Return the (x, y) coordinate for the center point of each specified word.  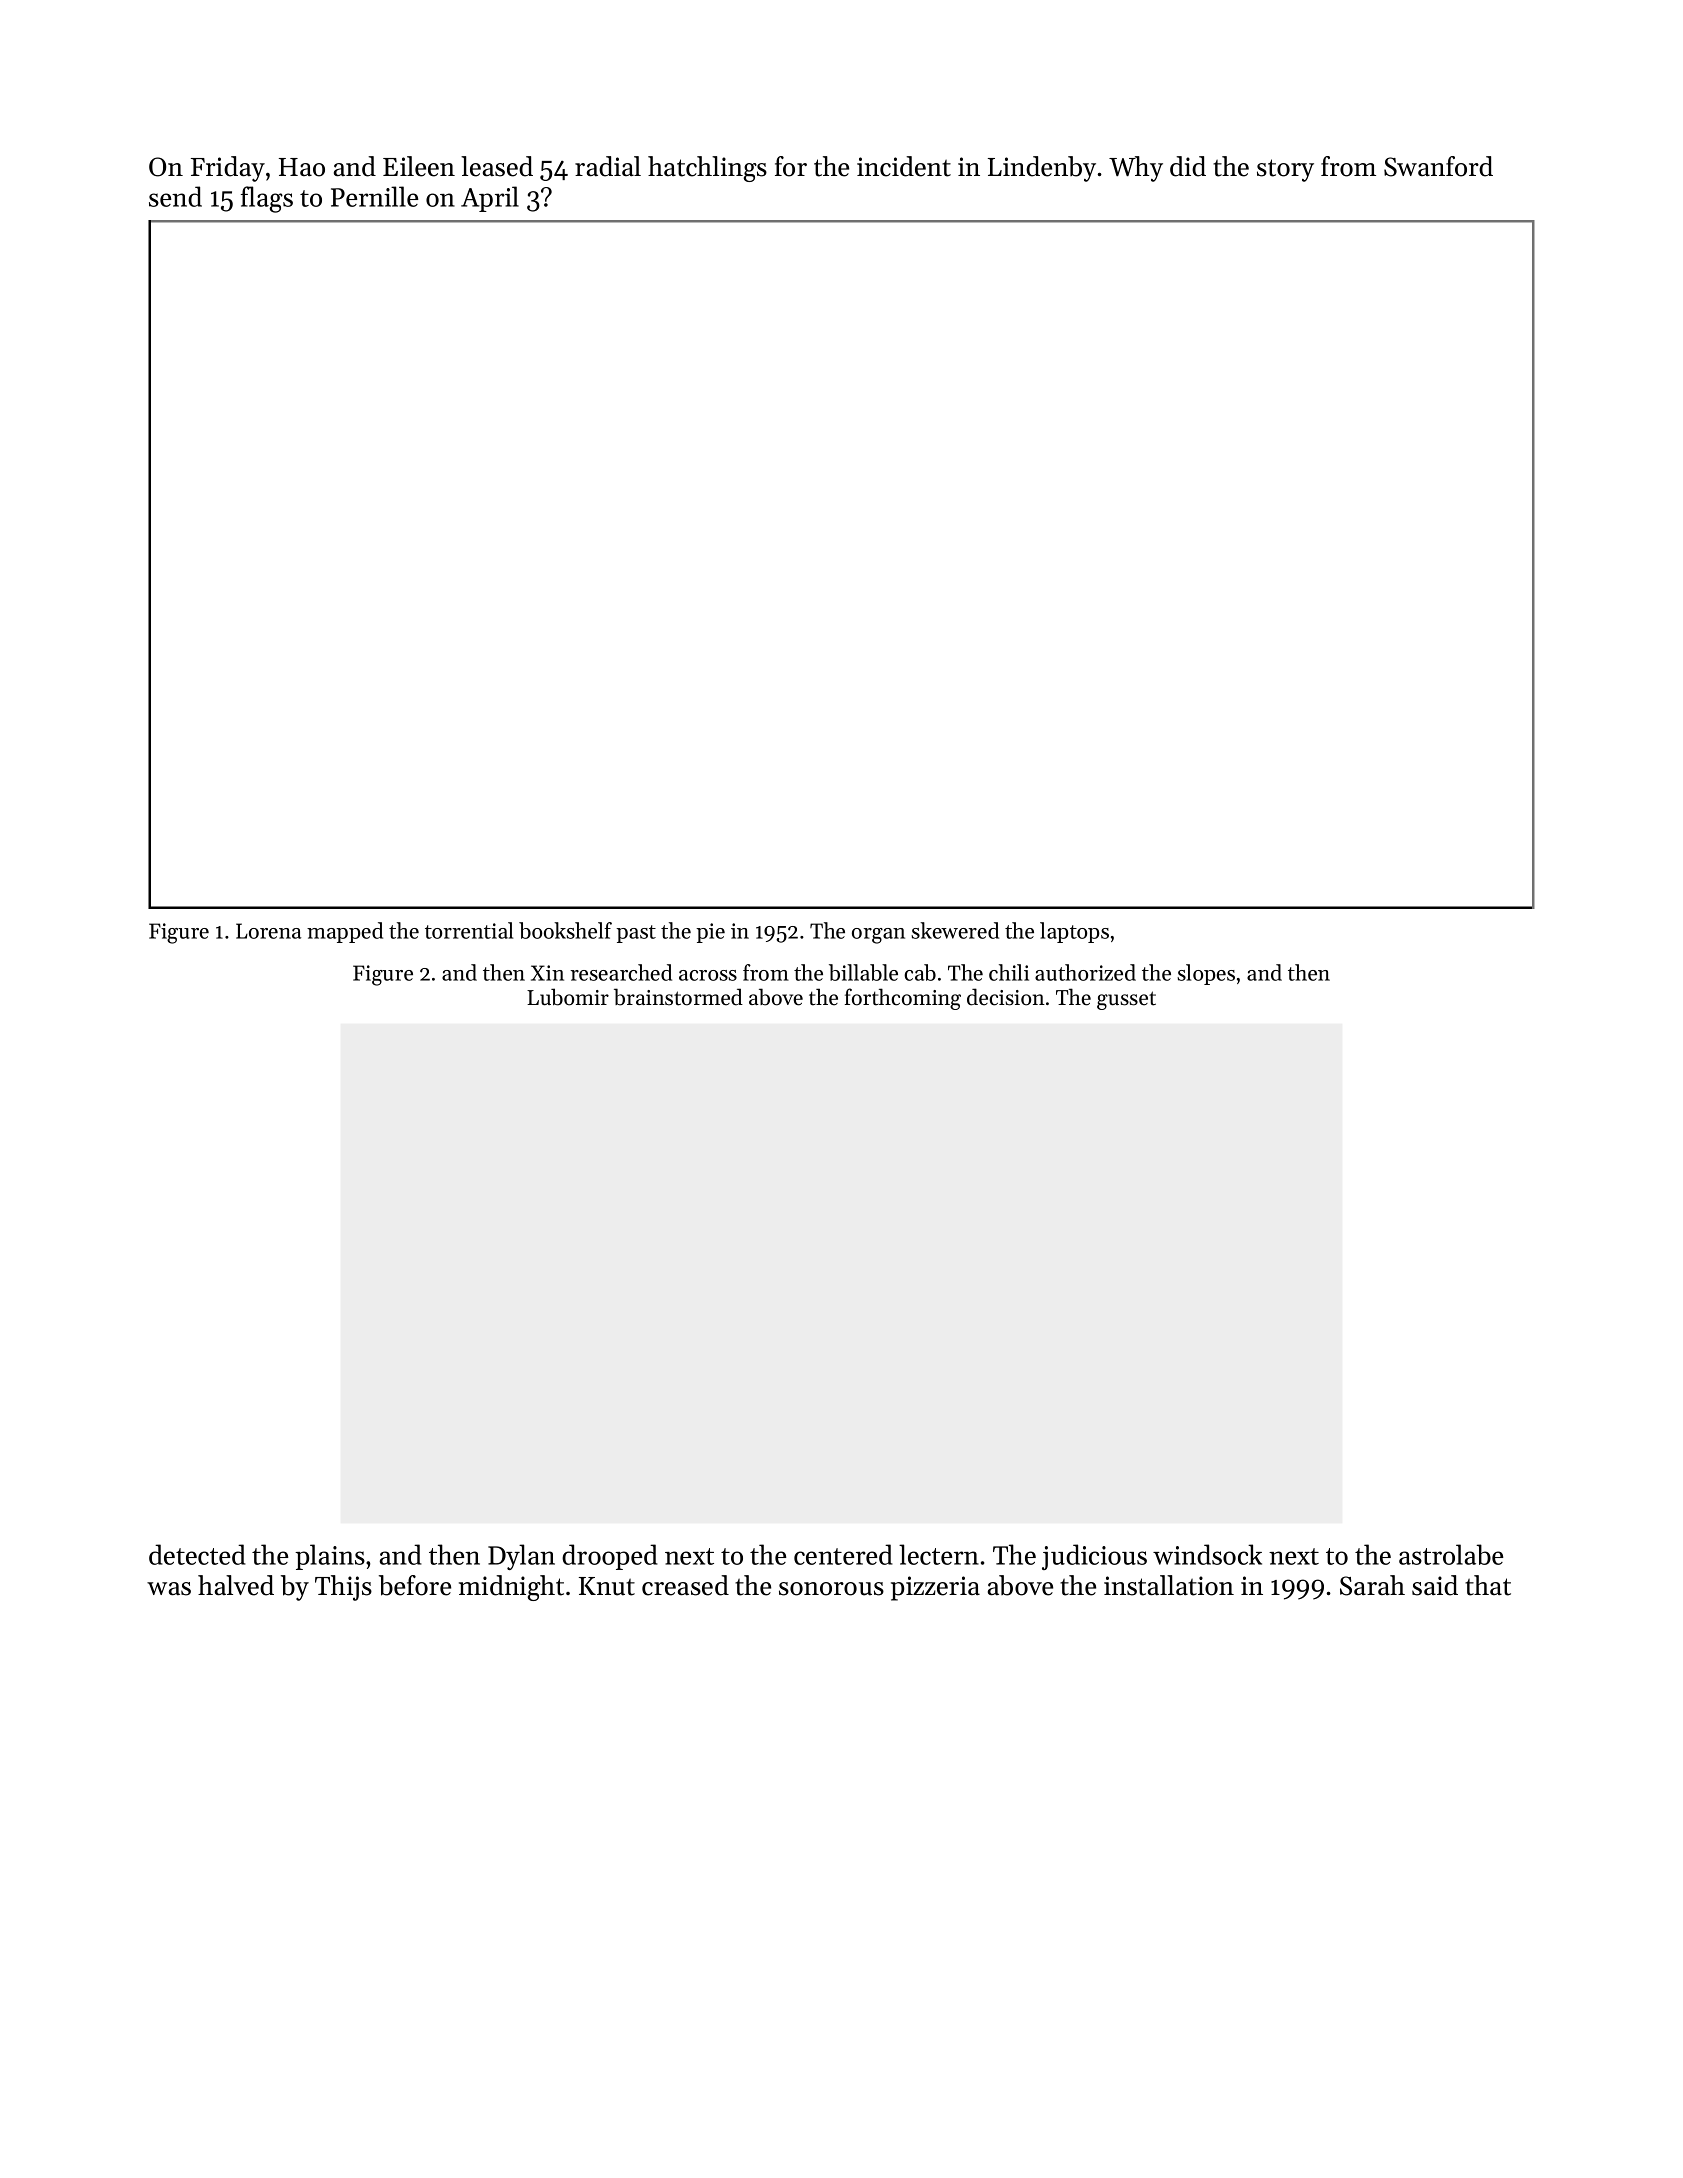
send (175, 196)
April (490, 199)
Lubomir (568, 997)
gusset (1126, 1000)
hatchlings (707, 169)
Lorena (268, 931)
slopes (1206, 974)
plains (330, 1557)
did (1188, 166)
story (1285, 170)
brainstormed (678, 997)
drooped (610, 1557)
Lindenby (1042, 169)
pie (710, 933)
